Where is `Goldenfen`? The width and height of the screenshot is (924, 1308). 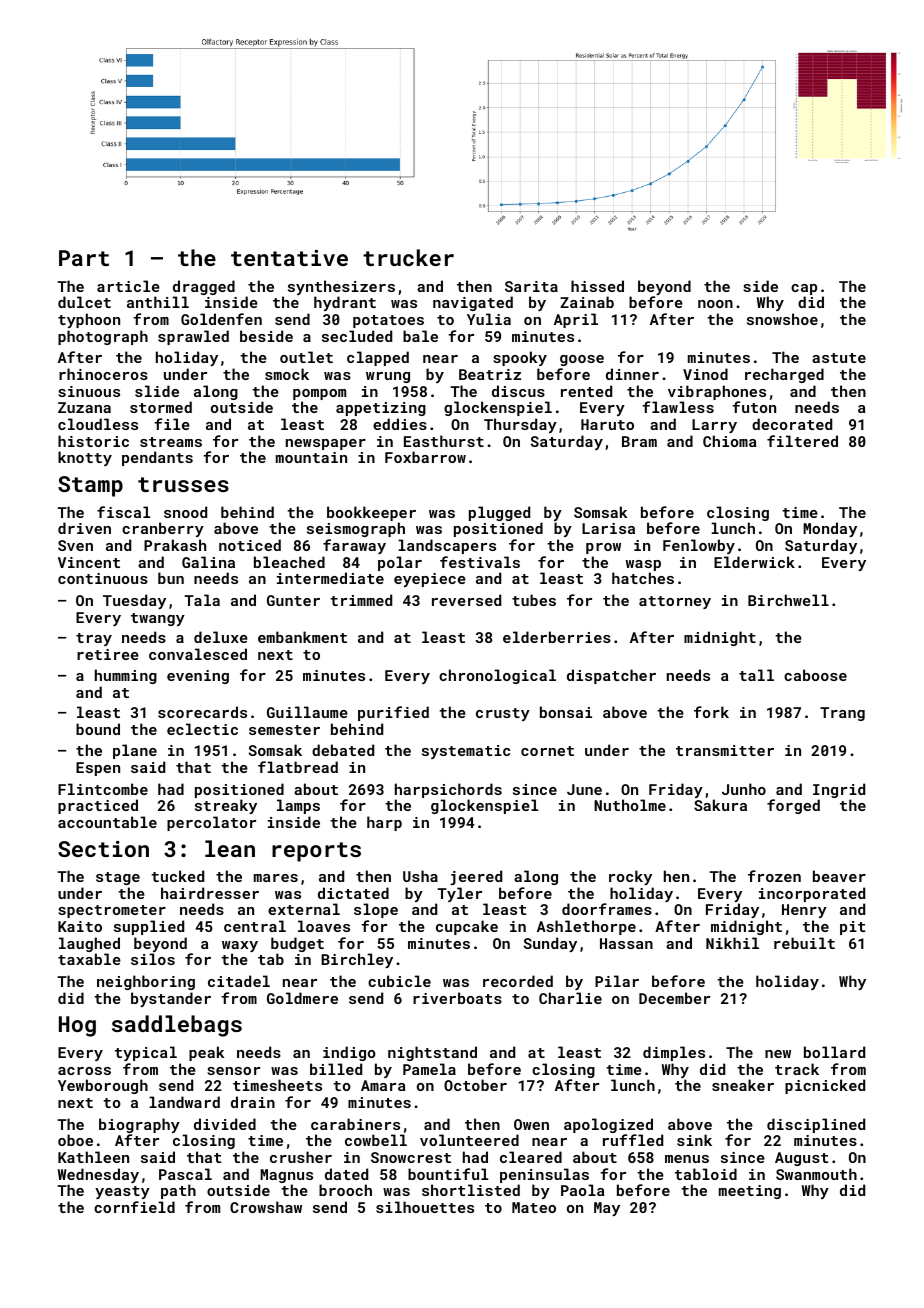
Goldenfen is located at coordinates (221, 319).
